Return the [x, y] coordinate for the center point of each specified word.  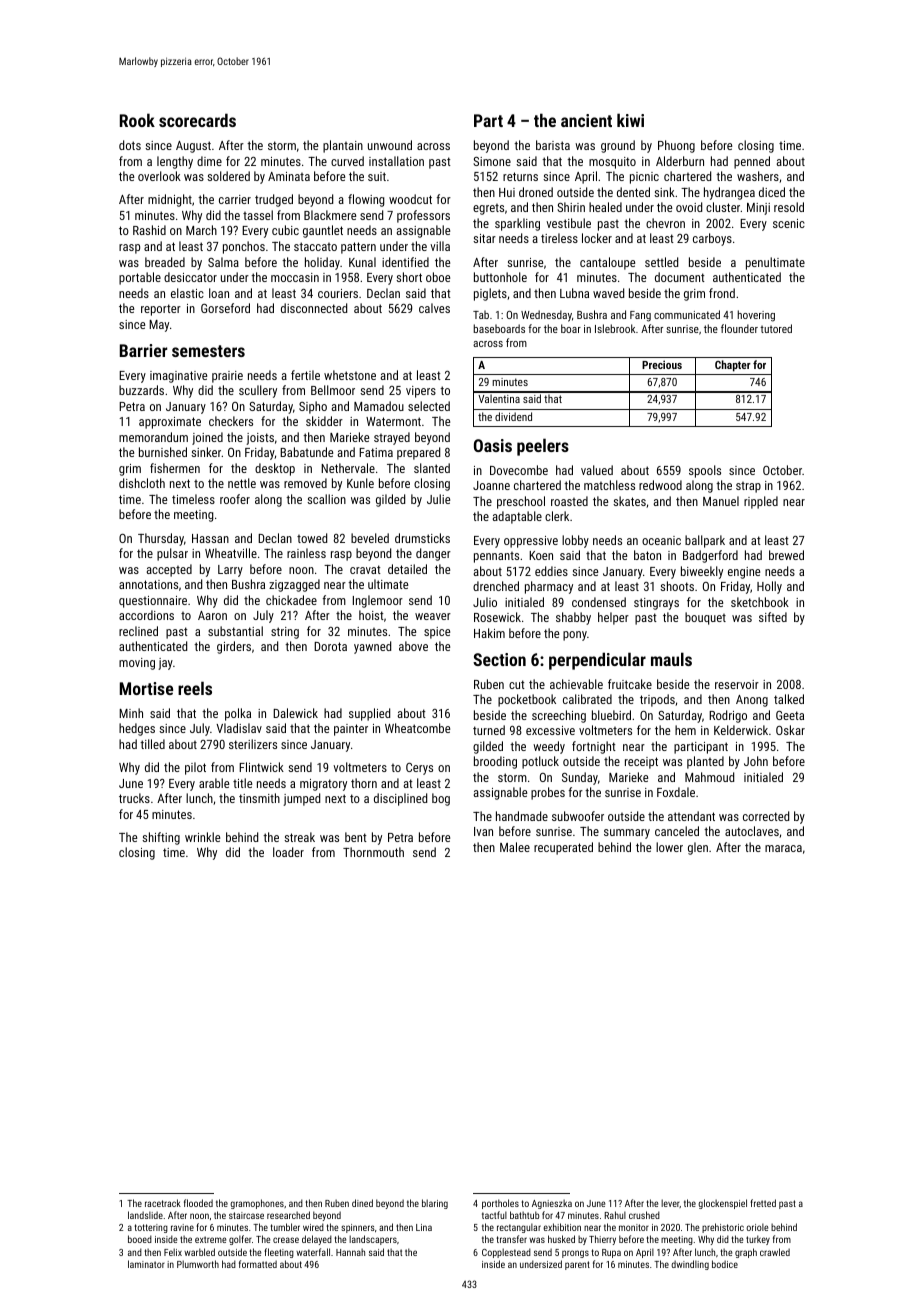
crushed [644, 1215]
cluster [723, 207]
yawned [372, 647]
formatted [258, 1264]
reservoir [737, 684]
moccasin [295, 277]
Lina [424, 1227]
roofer [235, 499]
